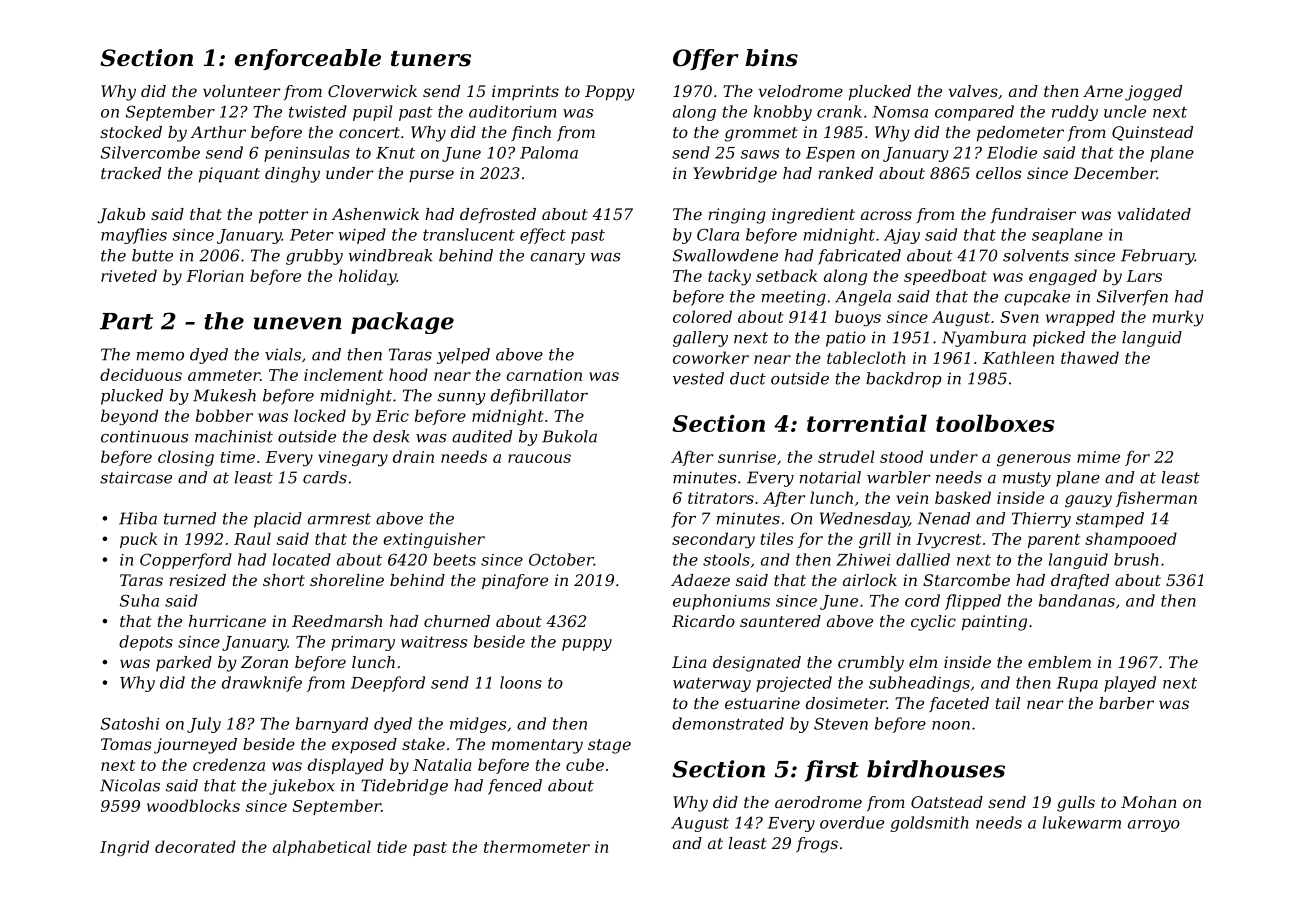 The image size is (1308, 924). Describe the element at coordinates (1153, 93) in the screenshot. I see `jogged` at that location.
